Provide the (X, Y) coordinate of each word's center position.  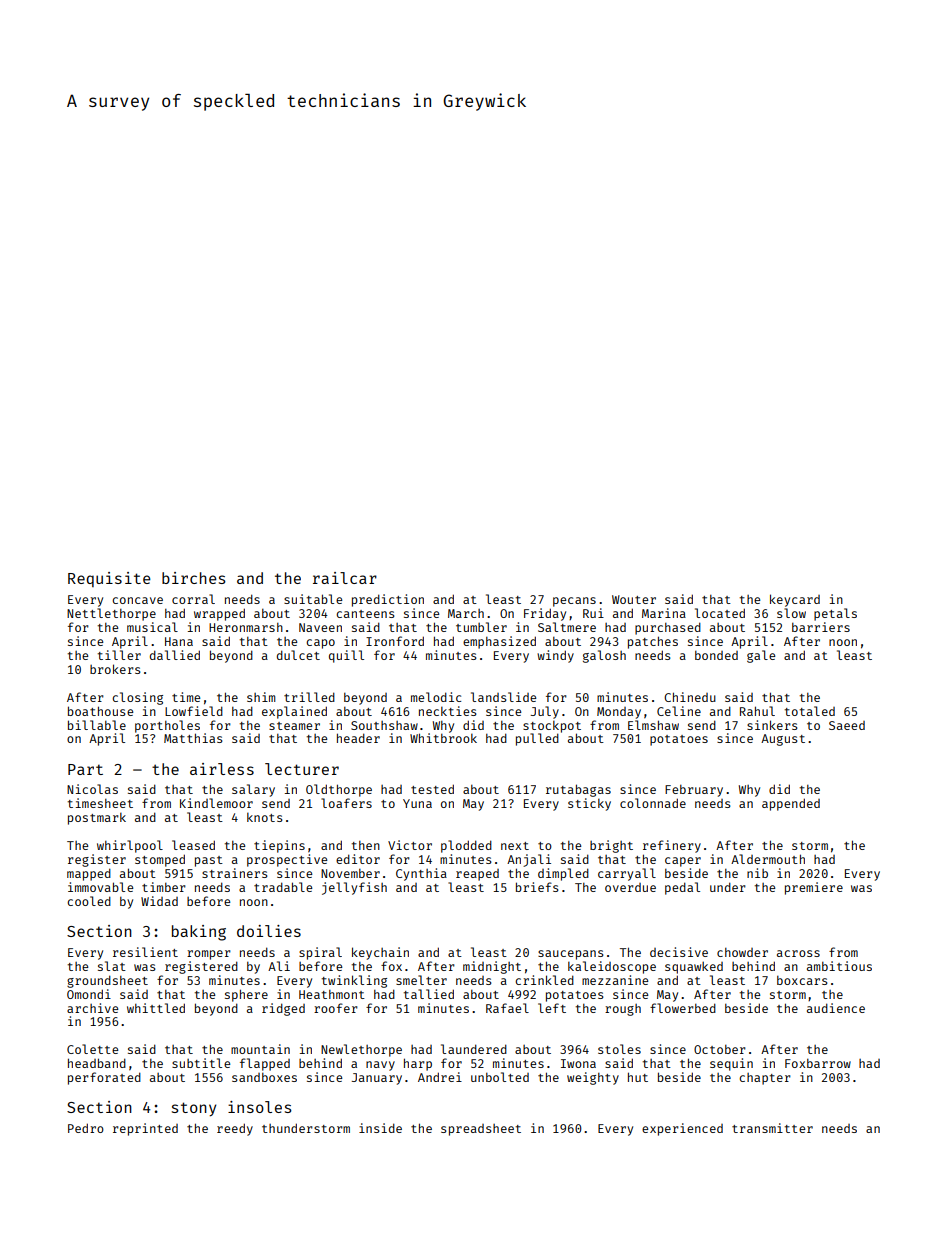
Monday (619, 713)
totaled (810, 711)
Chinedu (690, 697)
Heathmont (332, 994)
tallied (429, 994)
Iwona (578, 1063)
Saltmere (567, 627)
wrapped (219, 614)
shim (261, 697)
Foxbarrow (818, 1063)
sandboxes (264, 1077)
